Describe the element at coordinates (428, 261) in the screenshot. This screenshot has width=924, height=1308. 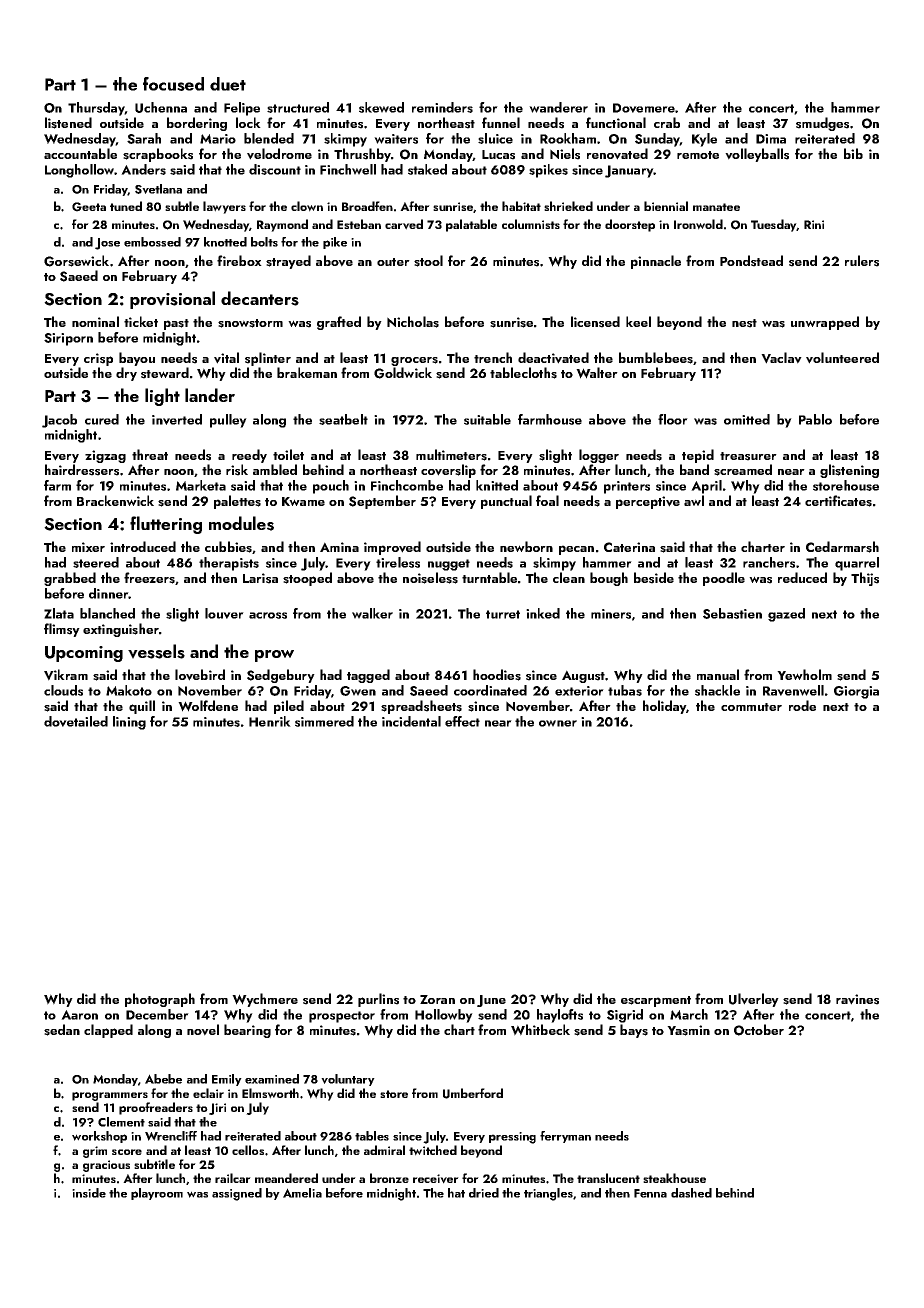
I see `stool` at that location.
